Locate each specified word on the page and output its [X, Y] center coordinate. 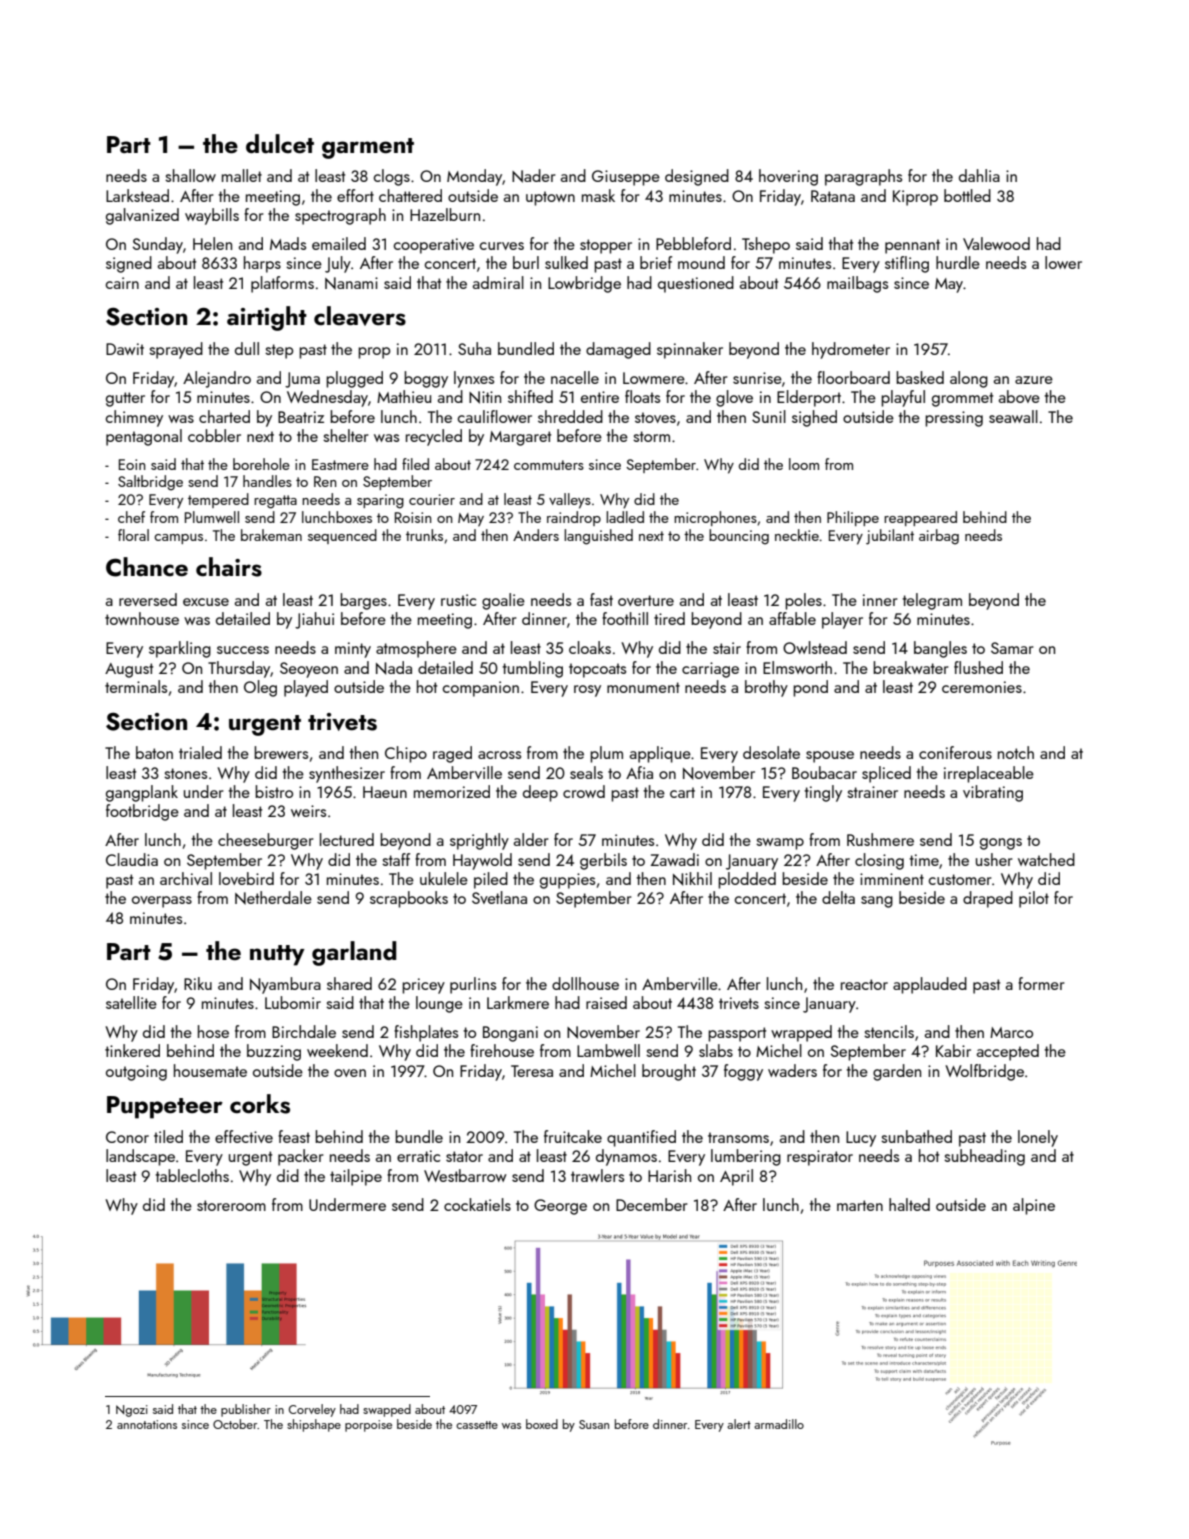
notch [1016, 752]
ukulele [444, 878]
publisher [246, 1410]
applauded [930, 985]
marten [860, 1205]
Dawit [125, 349]
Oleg [260, 688]
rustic [458, 600]
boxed [542, 1424]
